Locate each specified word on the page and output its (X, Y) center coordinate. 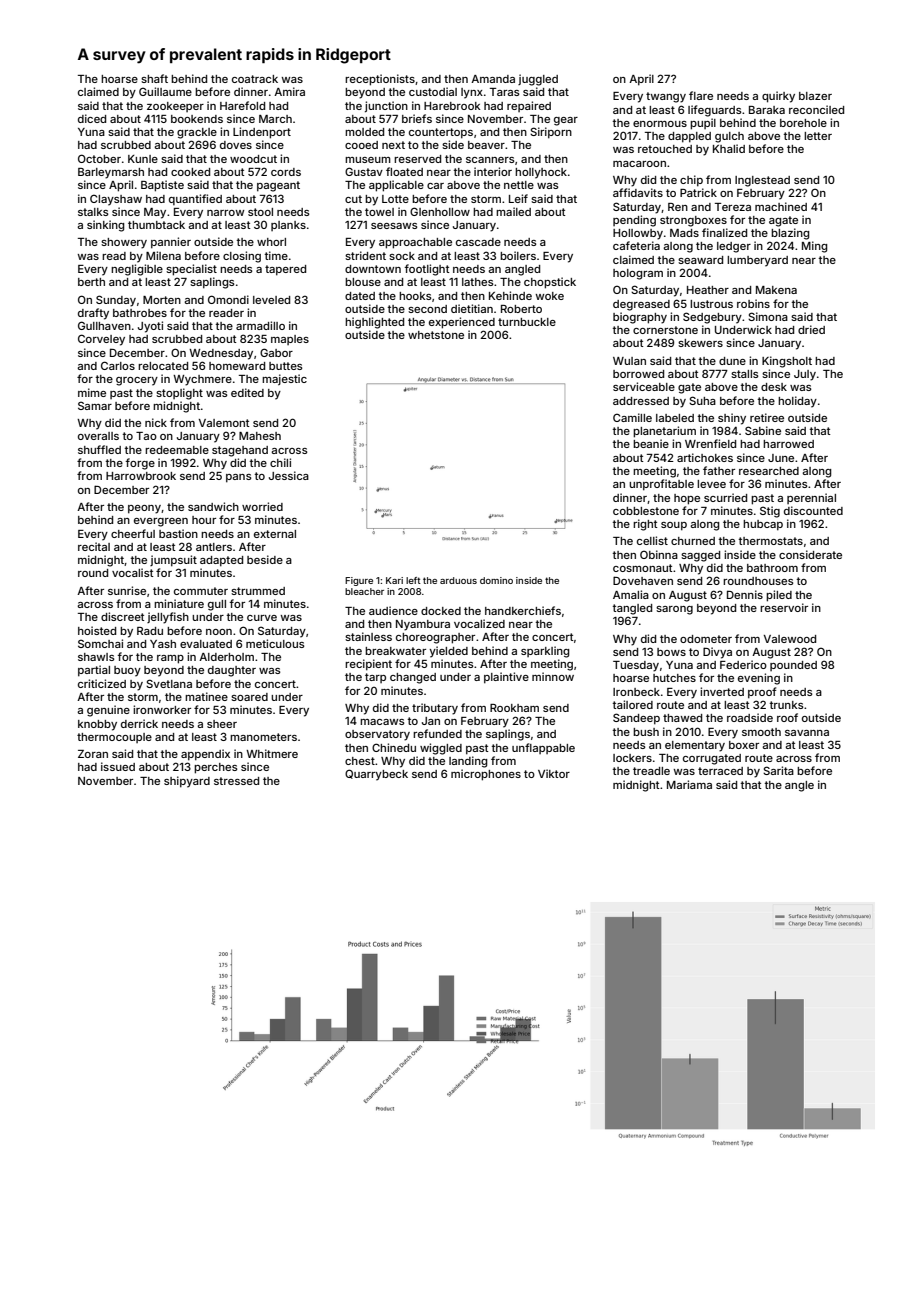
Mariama (689, 784)
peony (144, 509)
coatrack (255, 79)
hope (687, 499)
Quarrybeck (376, 775)
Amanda (493, 79)
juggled (538, 80)
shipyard (187, 782)
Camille (632, 417)
